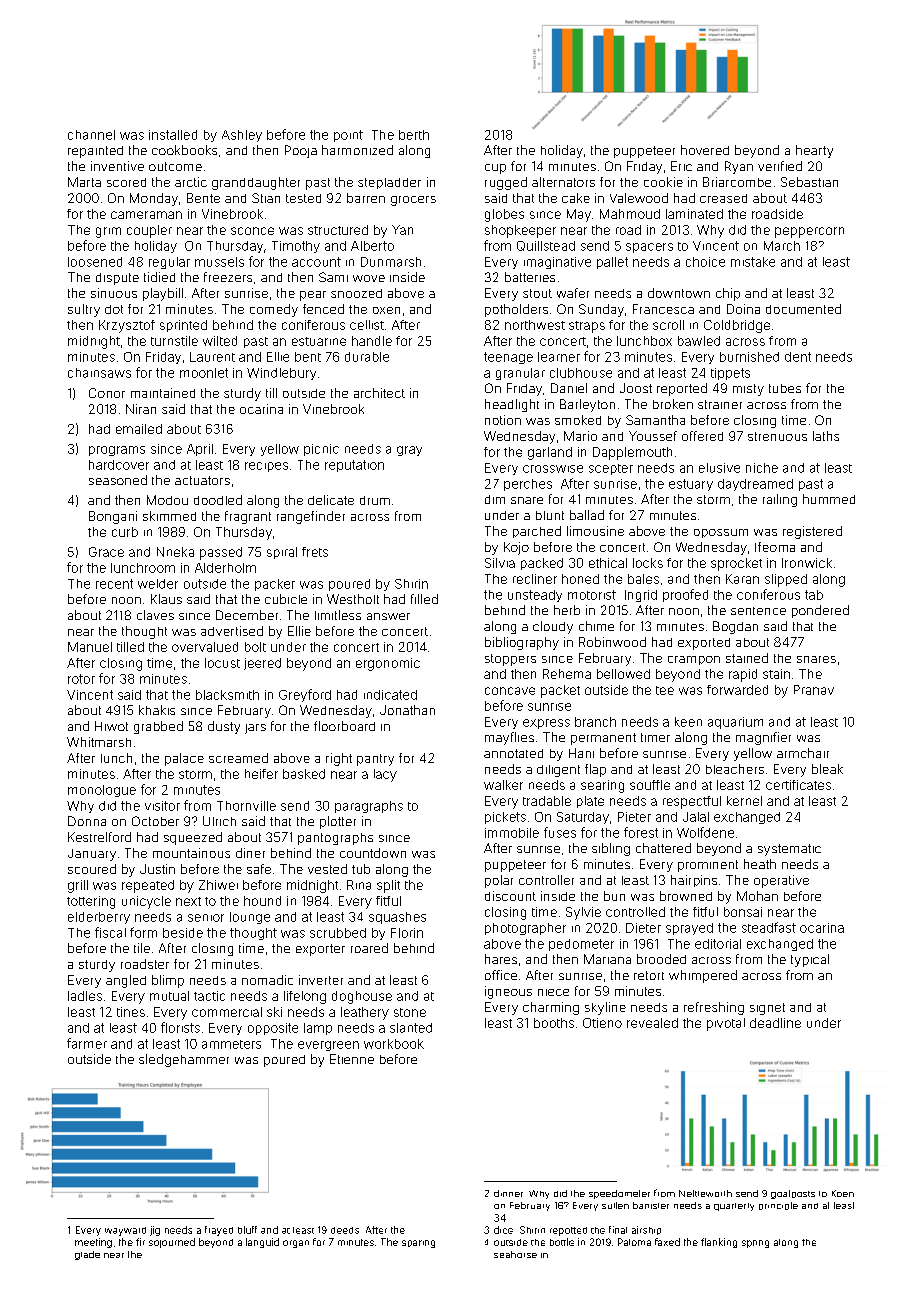 This document has width=924, height=1314. I want to click on notion, so click(503, 420).
